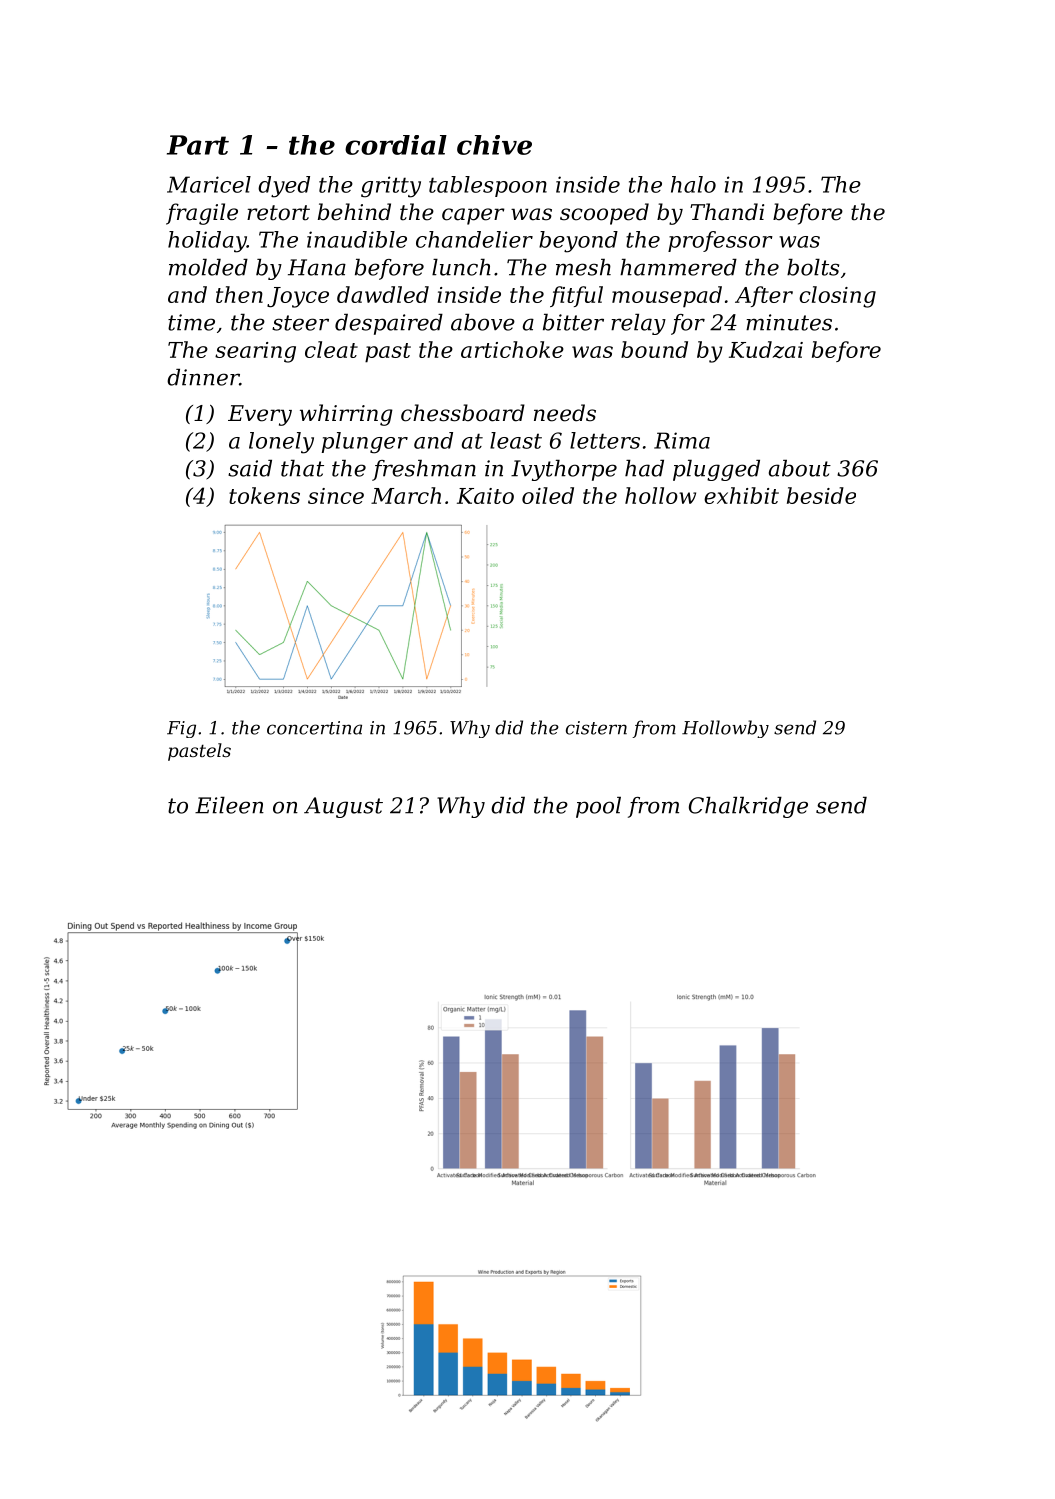 The height and width of the screenshot is (1499, 1055). What do you see at coordinates (463, 413) in the screenshot?
I see `chessboard` at bounding box center [463, 413].
